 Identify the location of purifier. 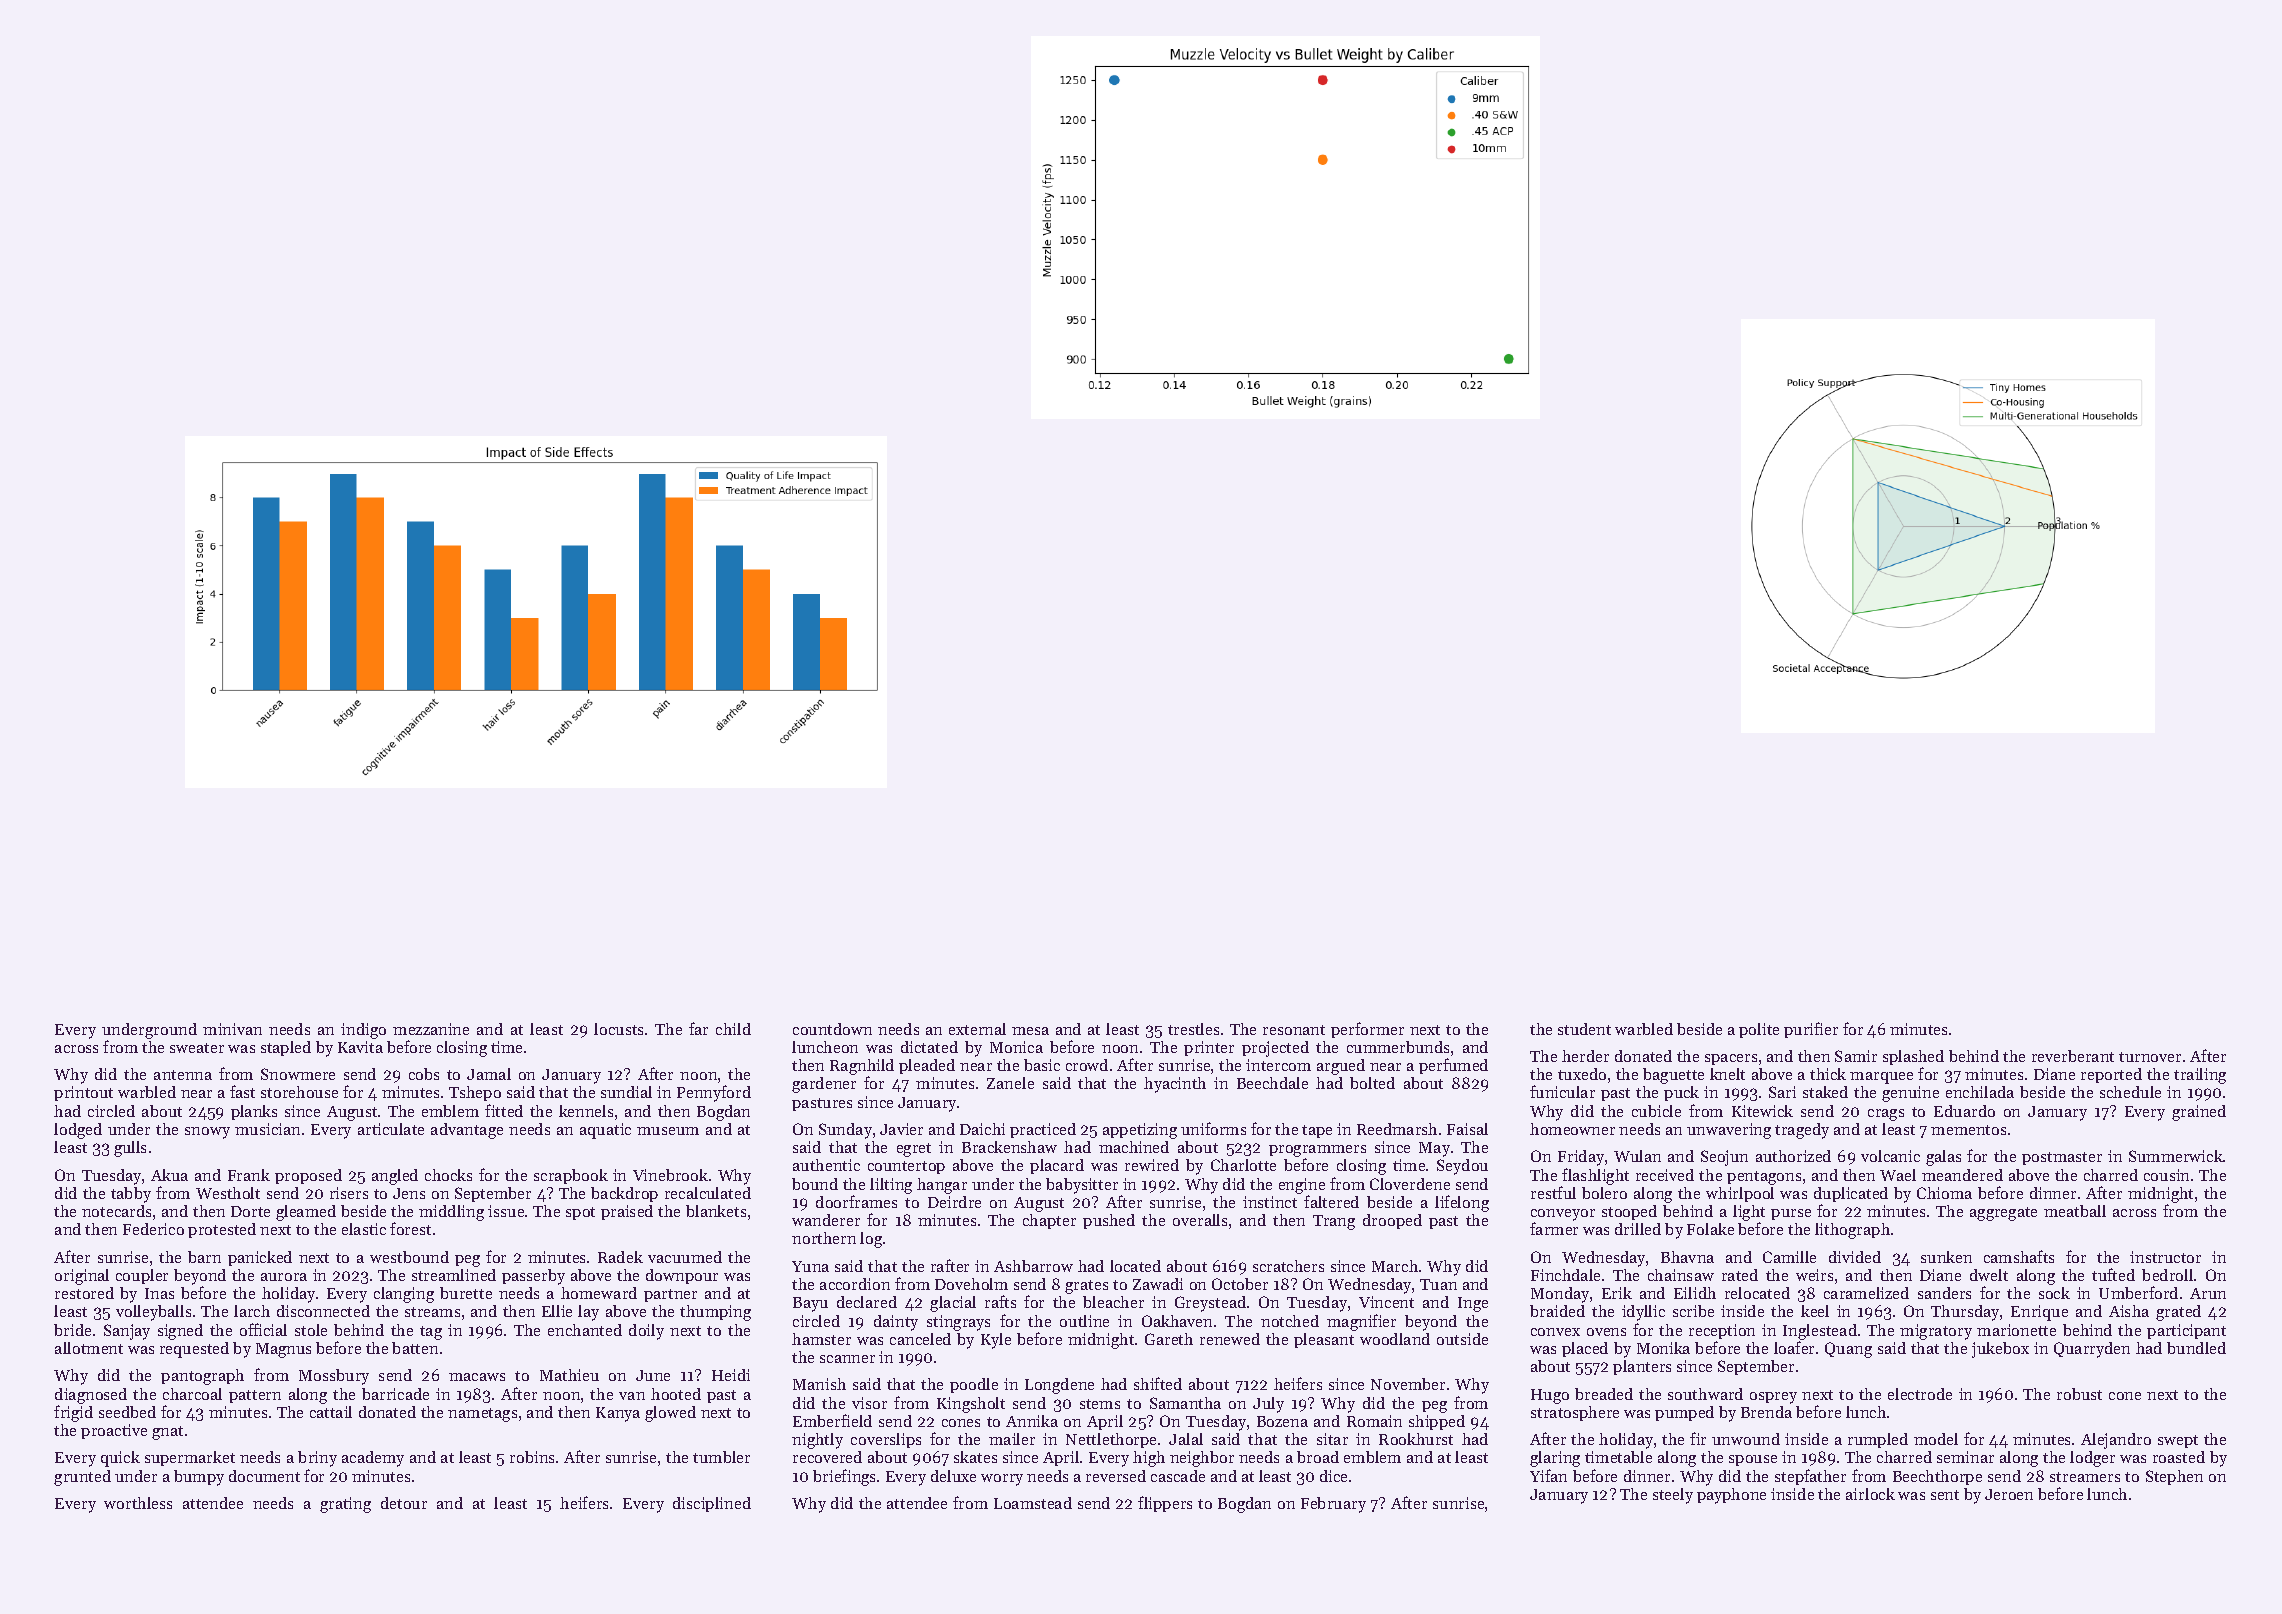
(1811, 1030).
